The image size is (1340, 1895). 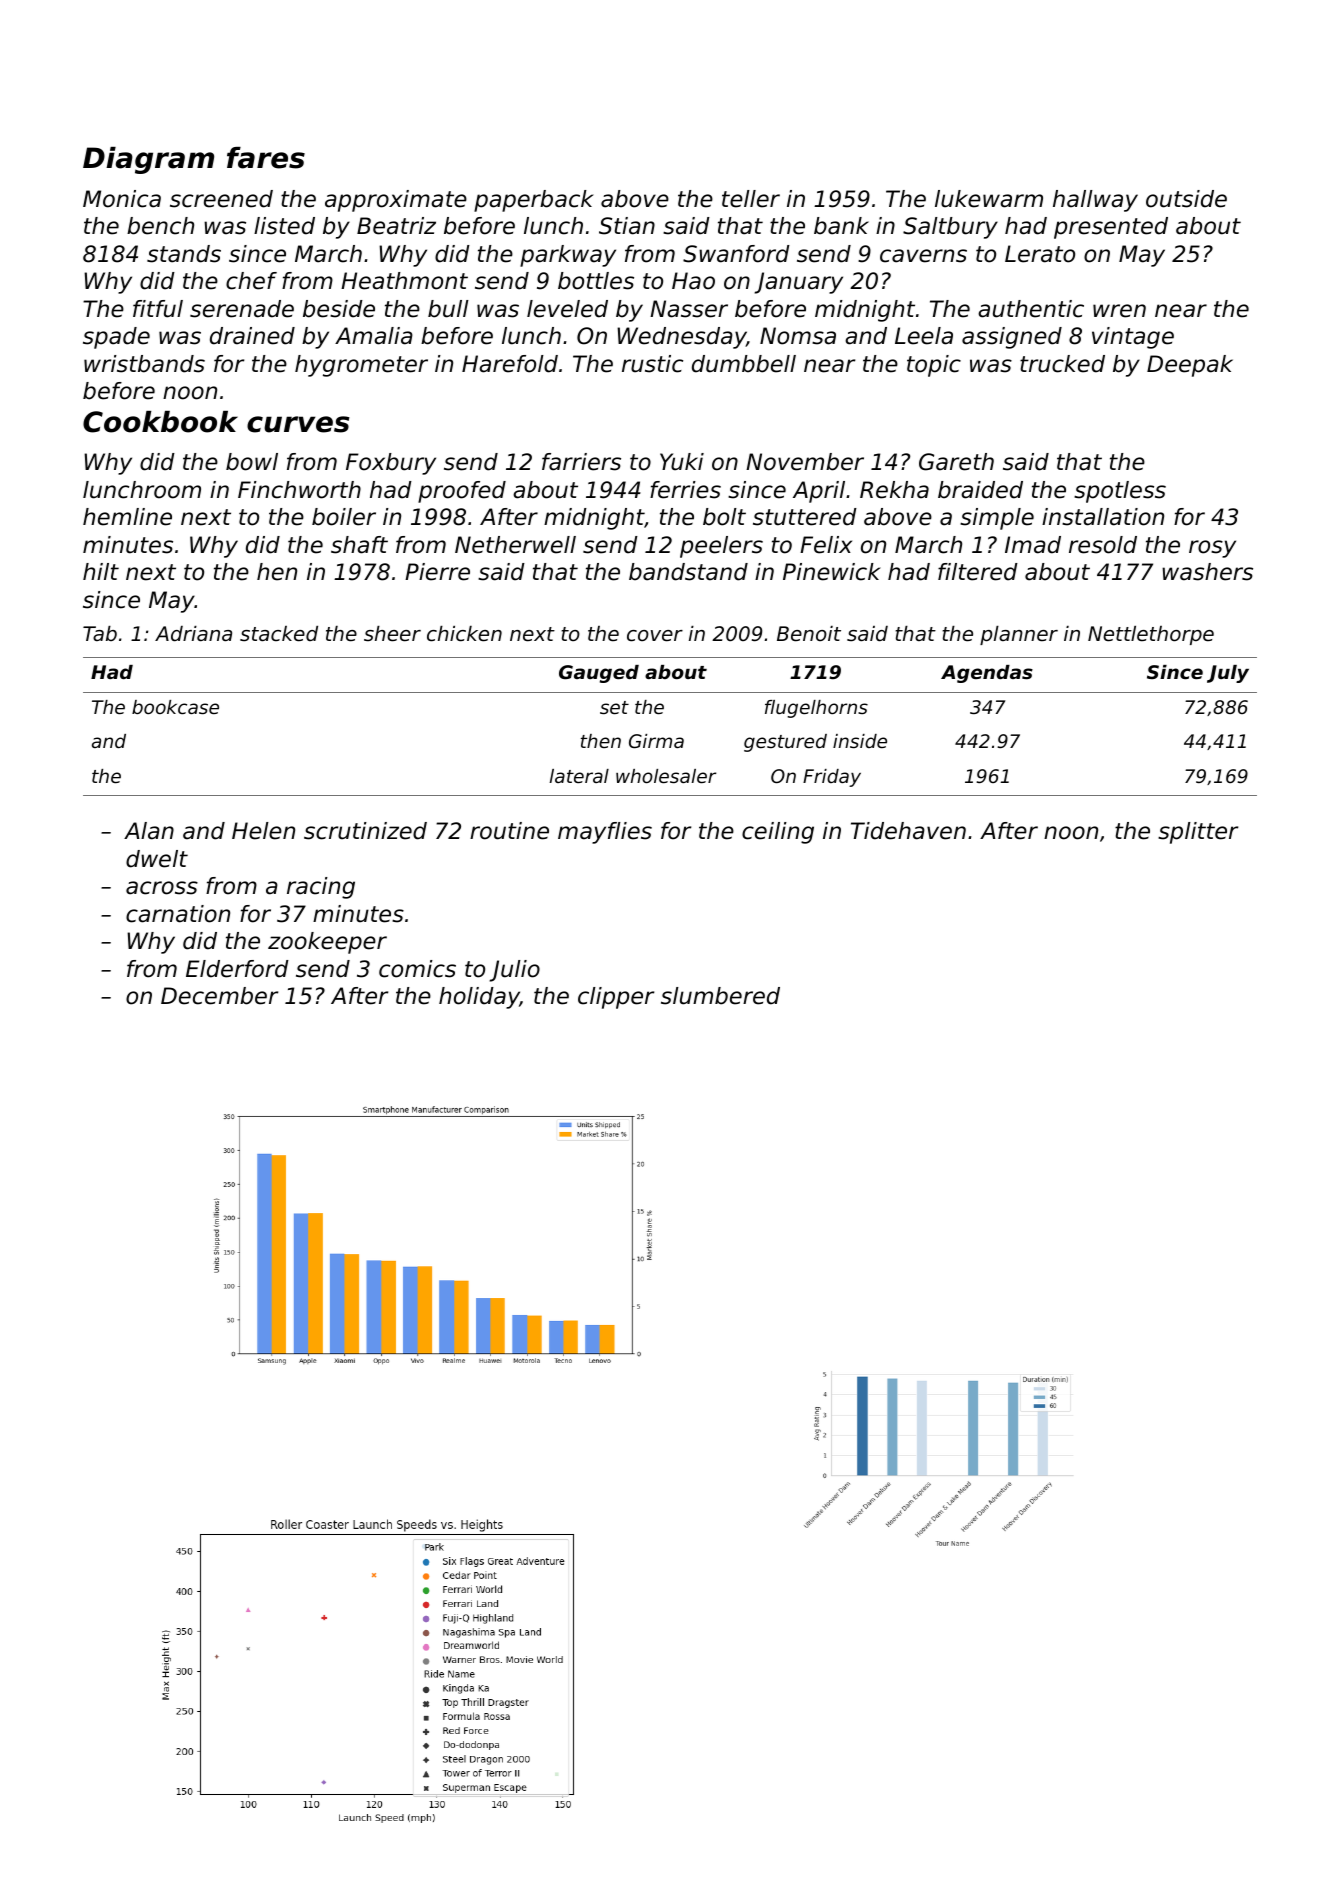 What do you see at coordinates (605, 833) in the document?
I see `mayflies` at bounding box center [605, 833].
